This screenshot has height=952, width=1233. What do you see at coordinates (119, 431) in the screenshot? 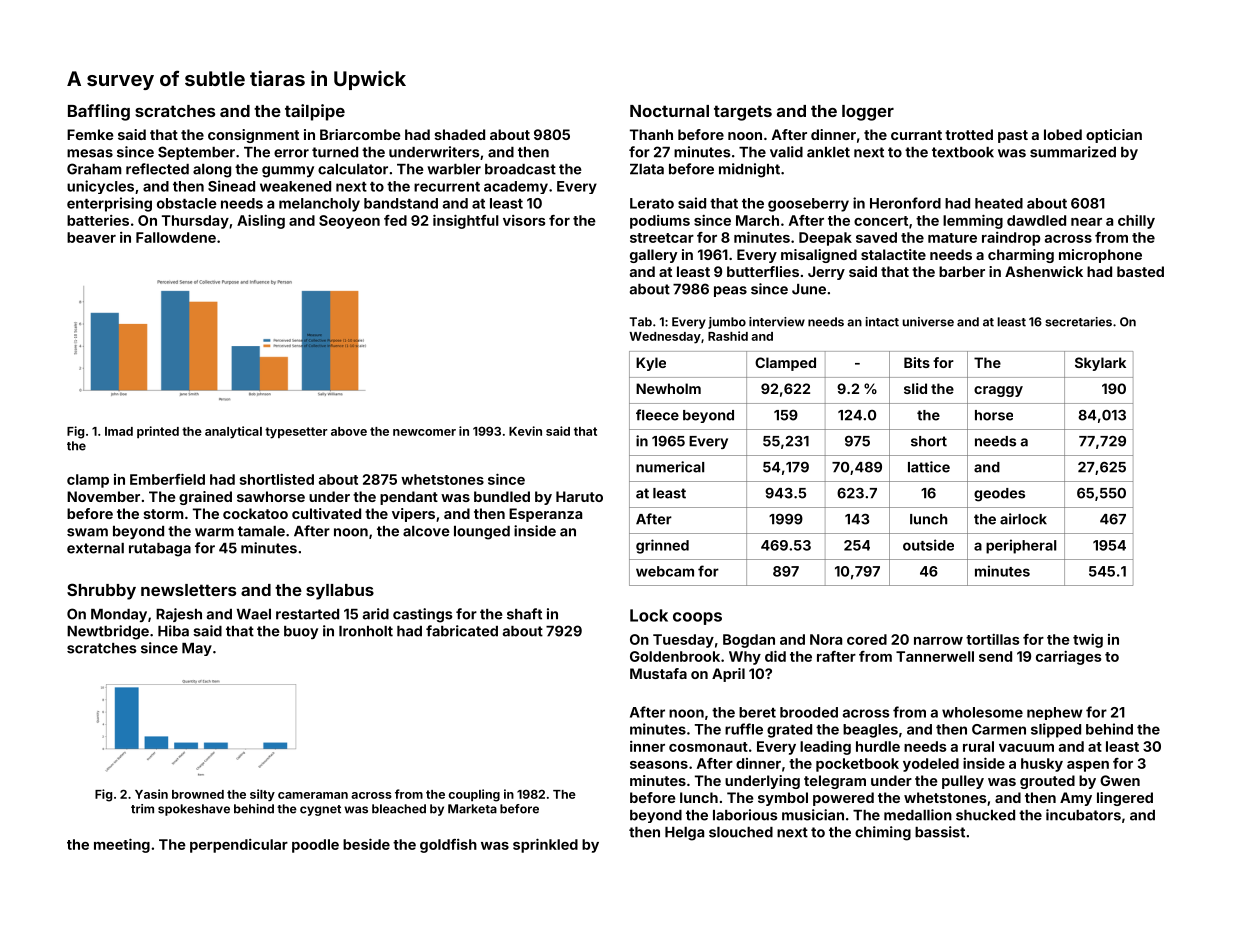
I see `Imad` at bounding box center [119, 431].
